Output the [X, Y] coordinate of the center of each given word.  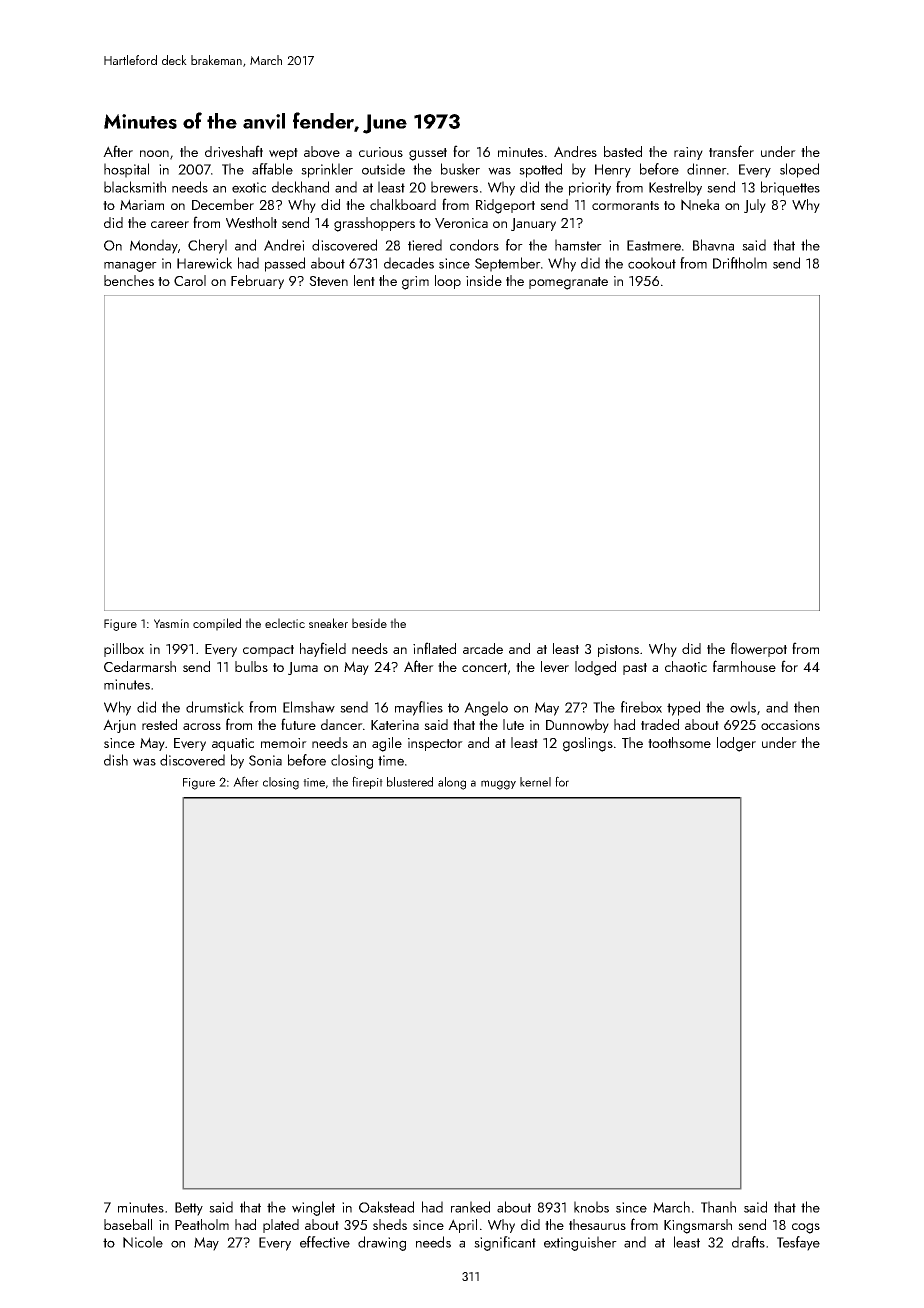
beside [369, 623]
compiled [217, 624]
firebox [641, 707]
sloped [799, 170]
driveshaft [234, 151]
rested [159, 724]
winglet [313, 1208]
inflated [434, 648]
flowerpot [759, 649]
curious [381, 152]
